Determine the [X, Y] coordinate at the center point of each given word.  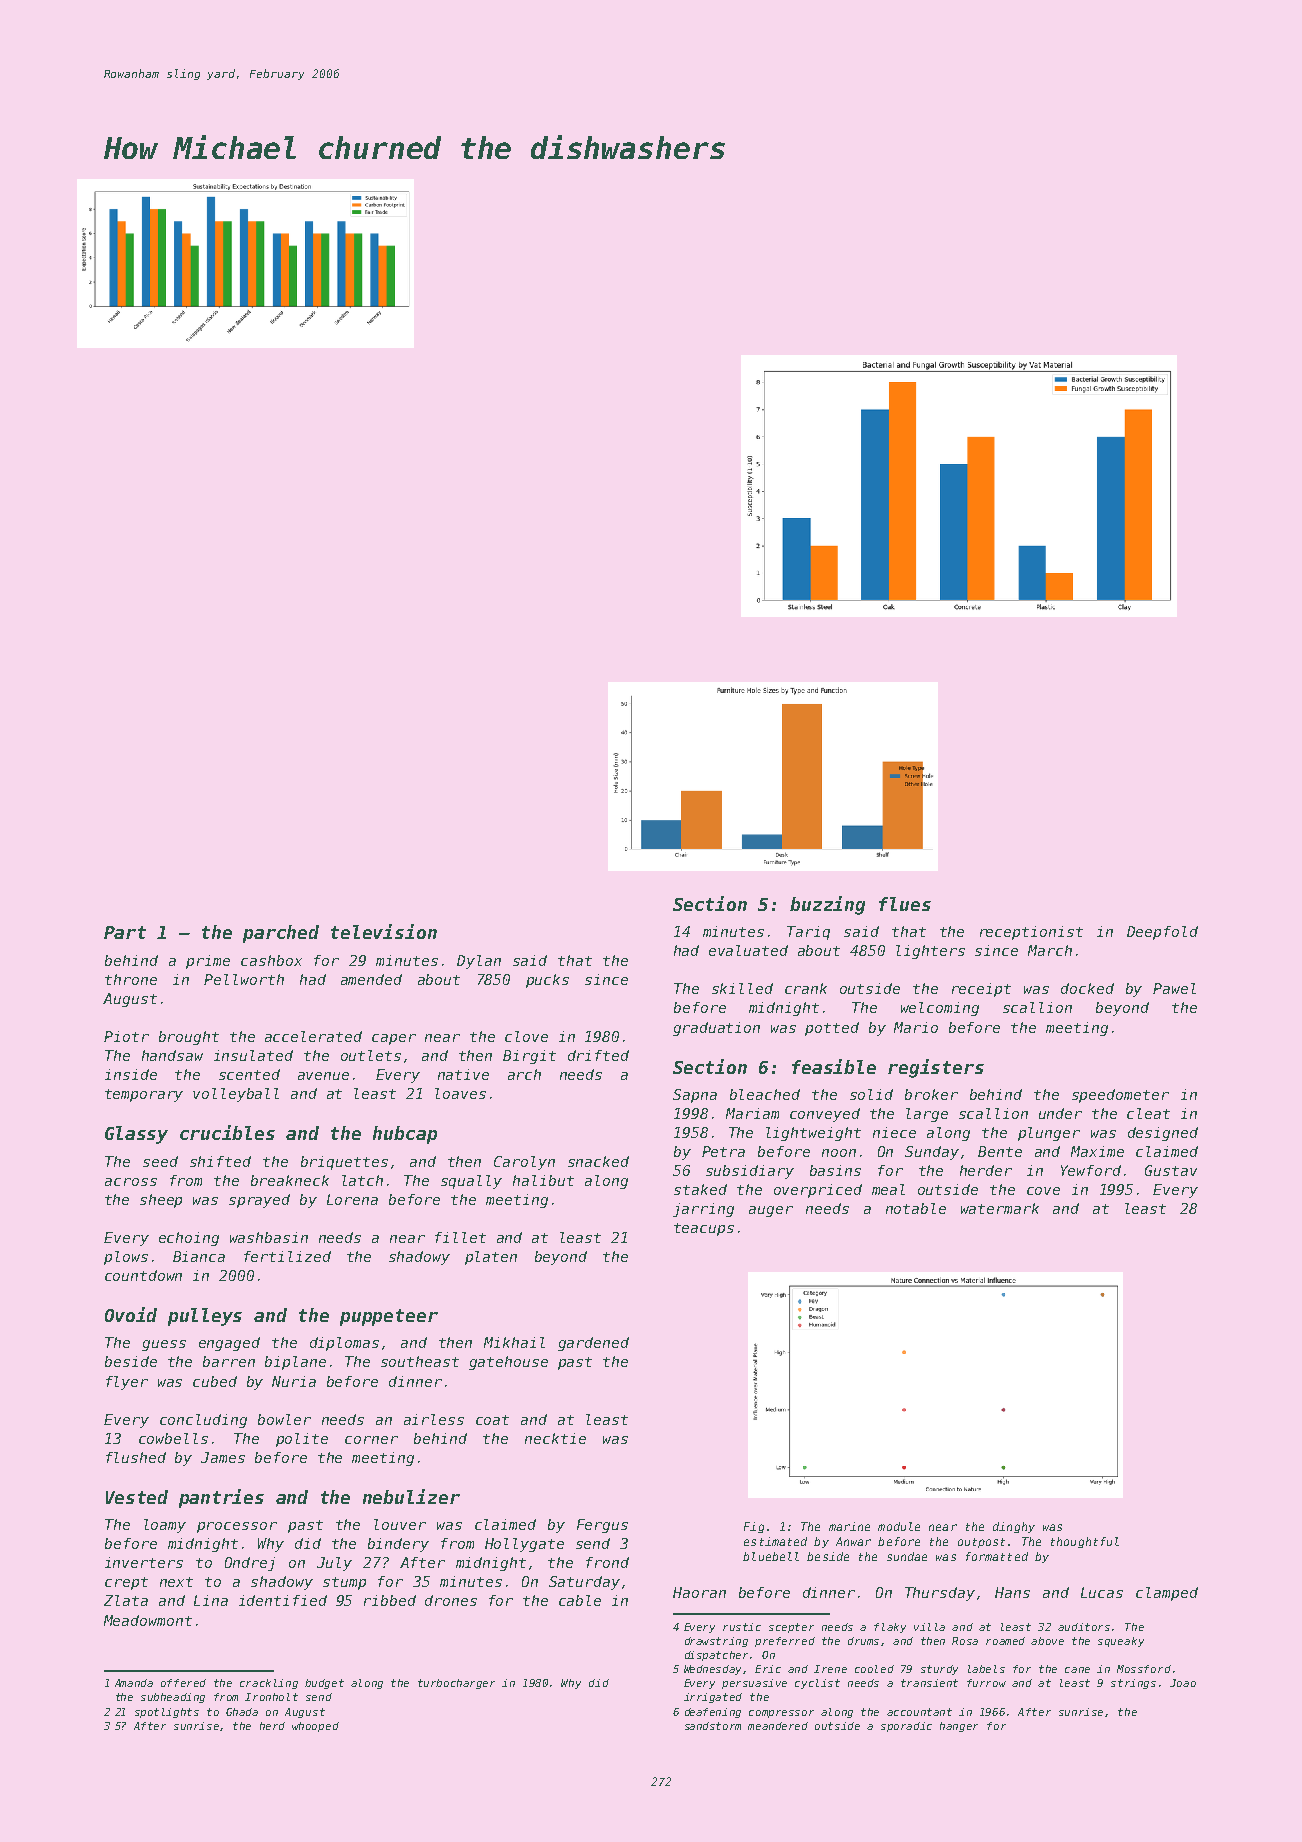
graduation [716, 1029]
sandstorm [713, 1726]
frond [607, 1562]
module [899, 1526]
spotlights [167, 1713]
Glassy [136, 1135]
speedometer [1120, 1096]
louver [400, 1524]
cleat [1148, 1113]
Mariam [752, 1113]
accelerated [313, 1036]
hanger [959, 1727]
